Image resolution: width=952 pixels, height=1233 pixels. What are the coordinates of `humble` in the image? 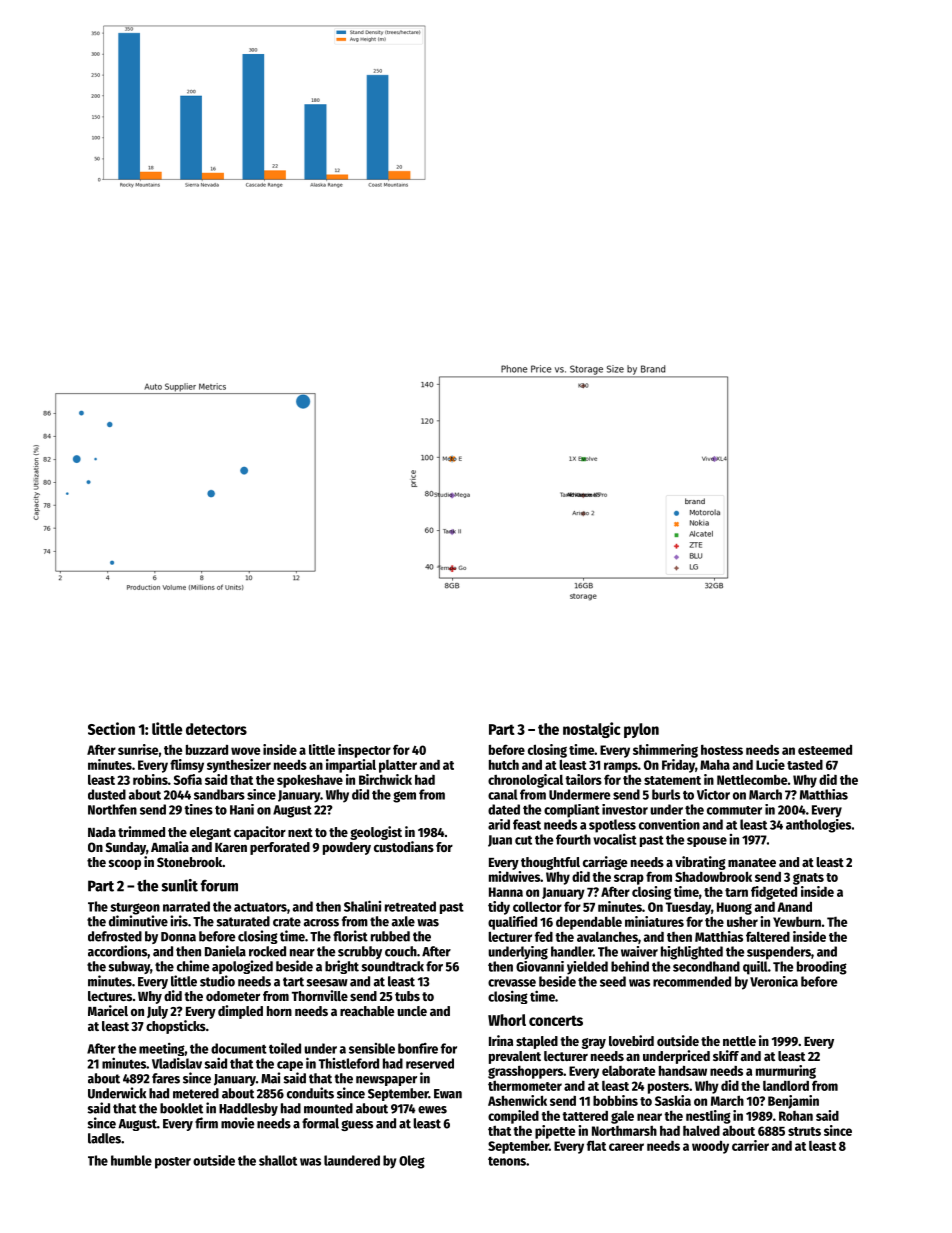 It's located at (131, 1160).
